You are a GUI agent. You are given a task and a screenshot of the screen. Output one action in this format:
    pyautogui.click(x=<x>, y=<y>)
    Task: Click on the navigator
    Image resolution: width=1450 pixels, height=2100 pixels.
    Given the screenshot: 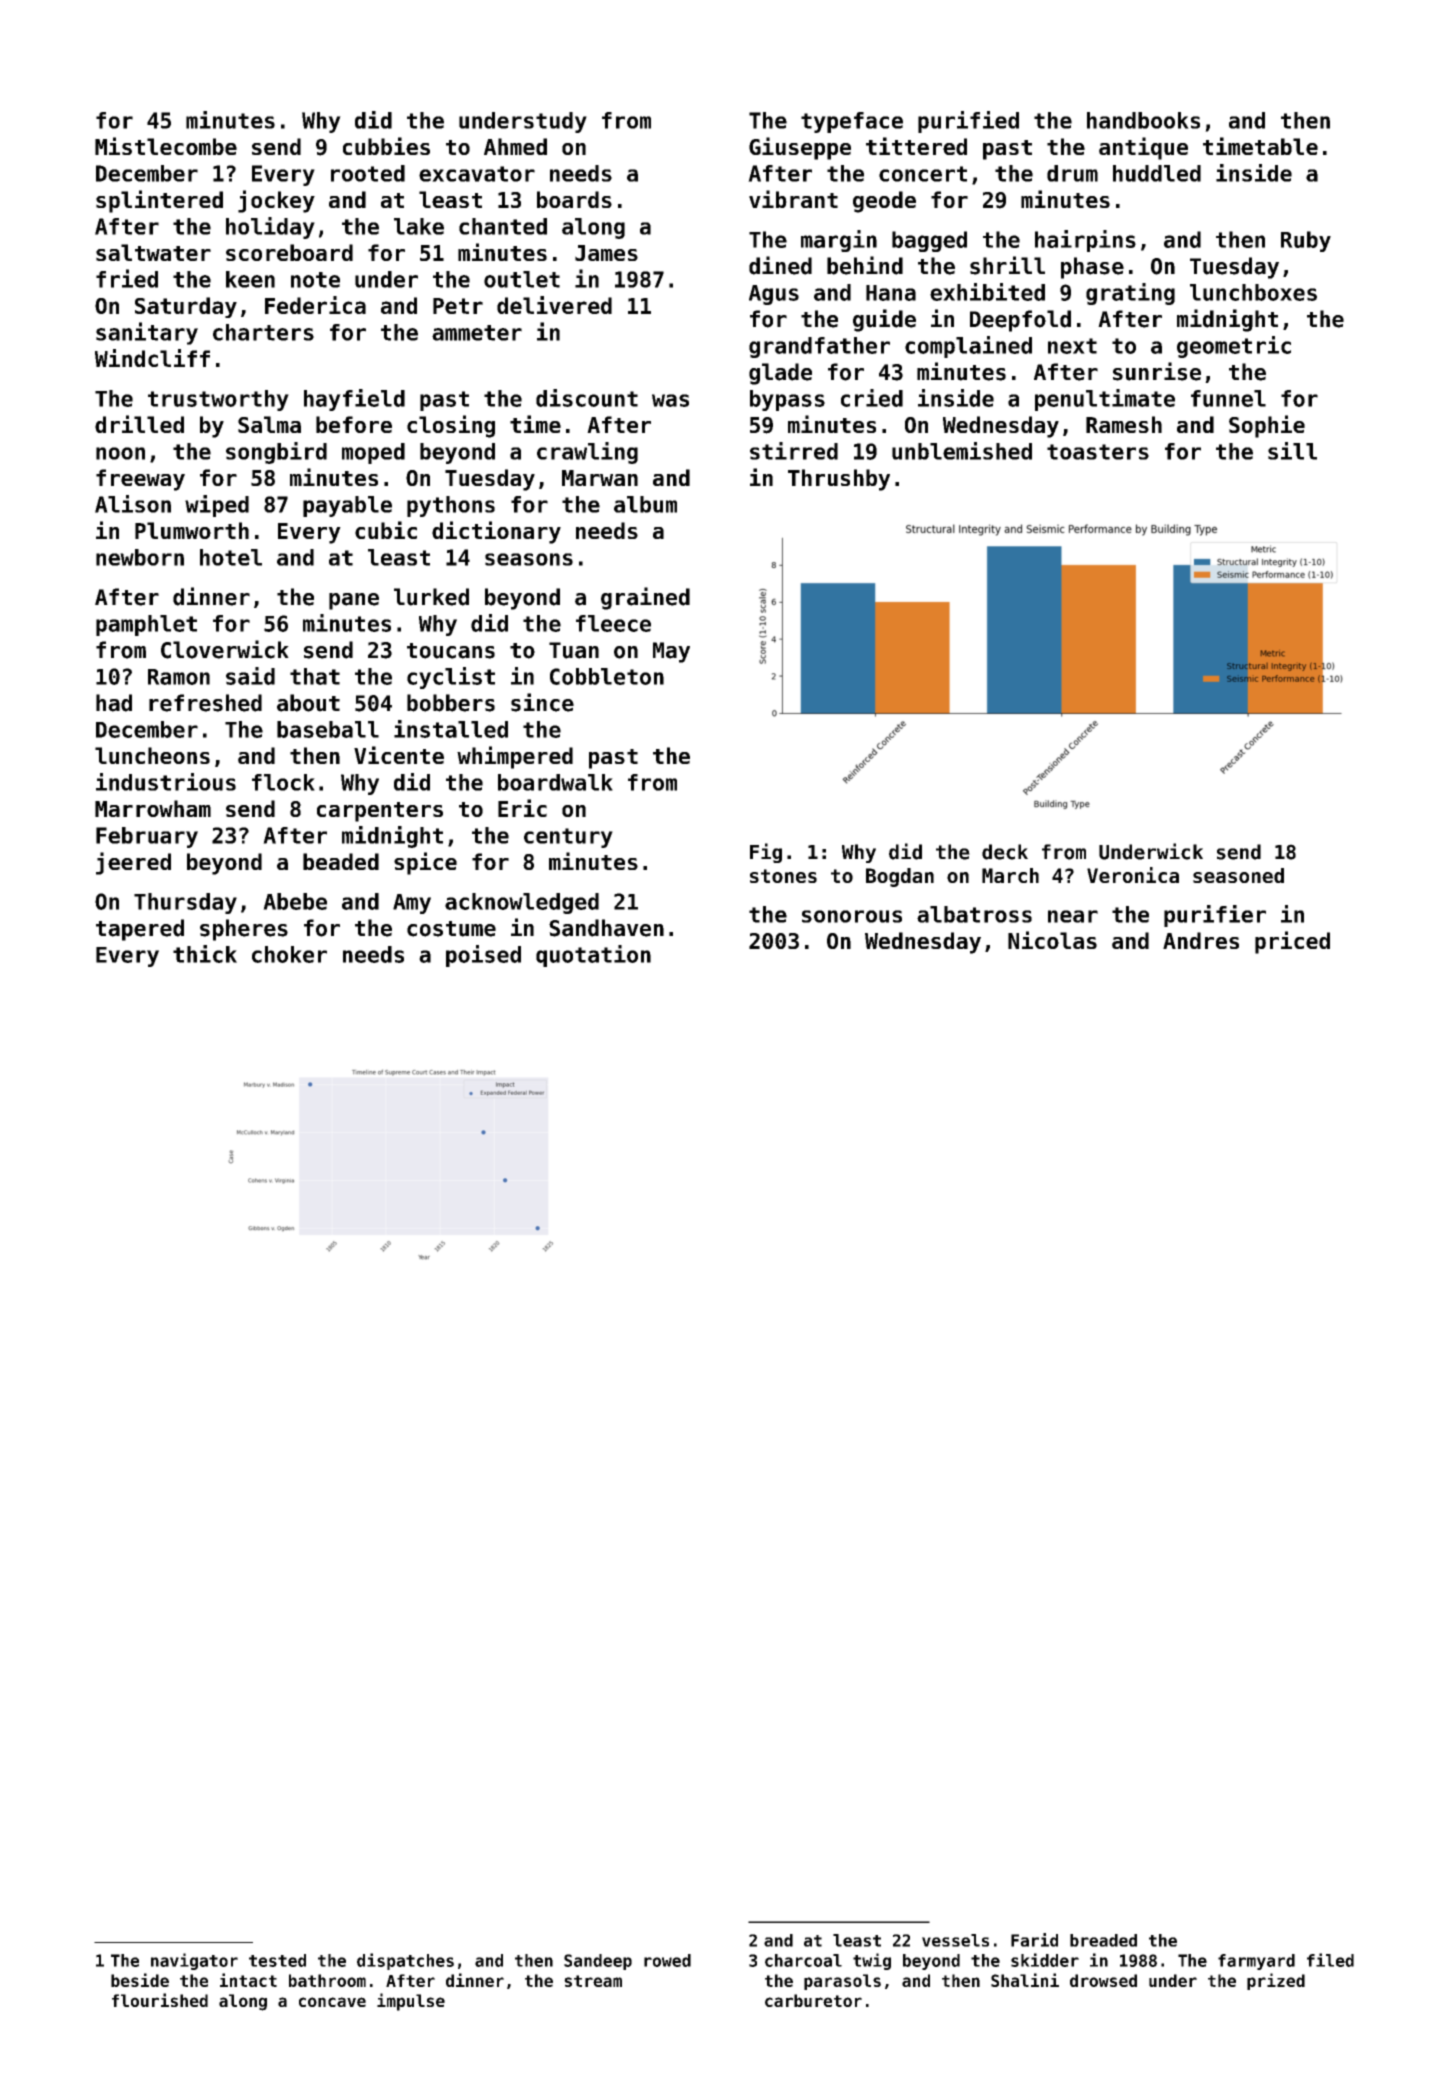 What is the action you would take?
    pyautogui.click(x=194, y=1961)
